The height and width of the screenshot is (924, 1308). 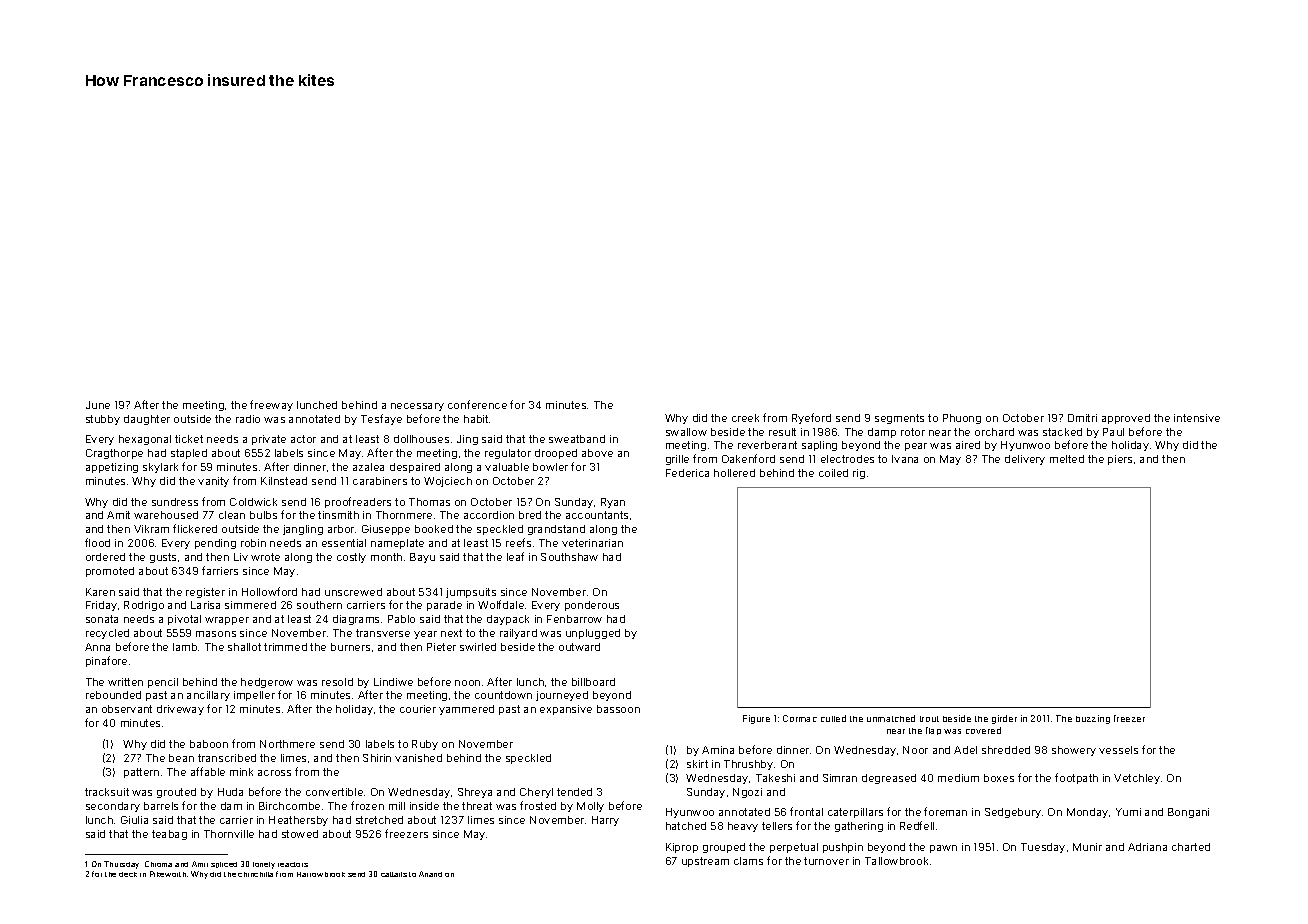 I want to click on degreased, so click(x=889, y=779).
